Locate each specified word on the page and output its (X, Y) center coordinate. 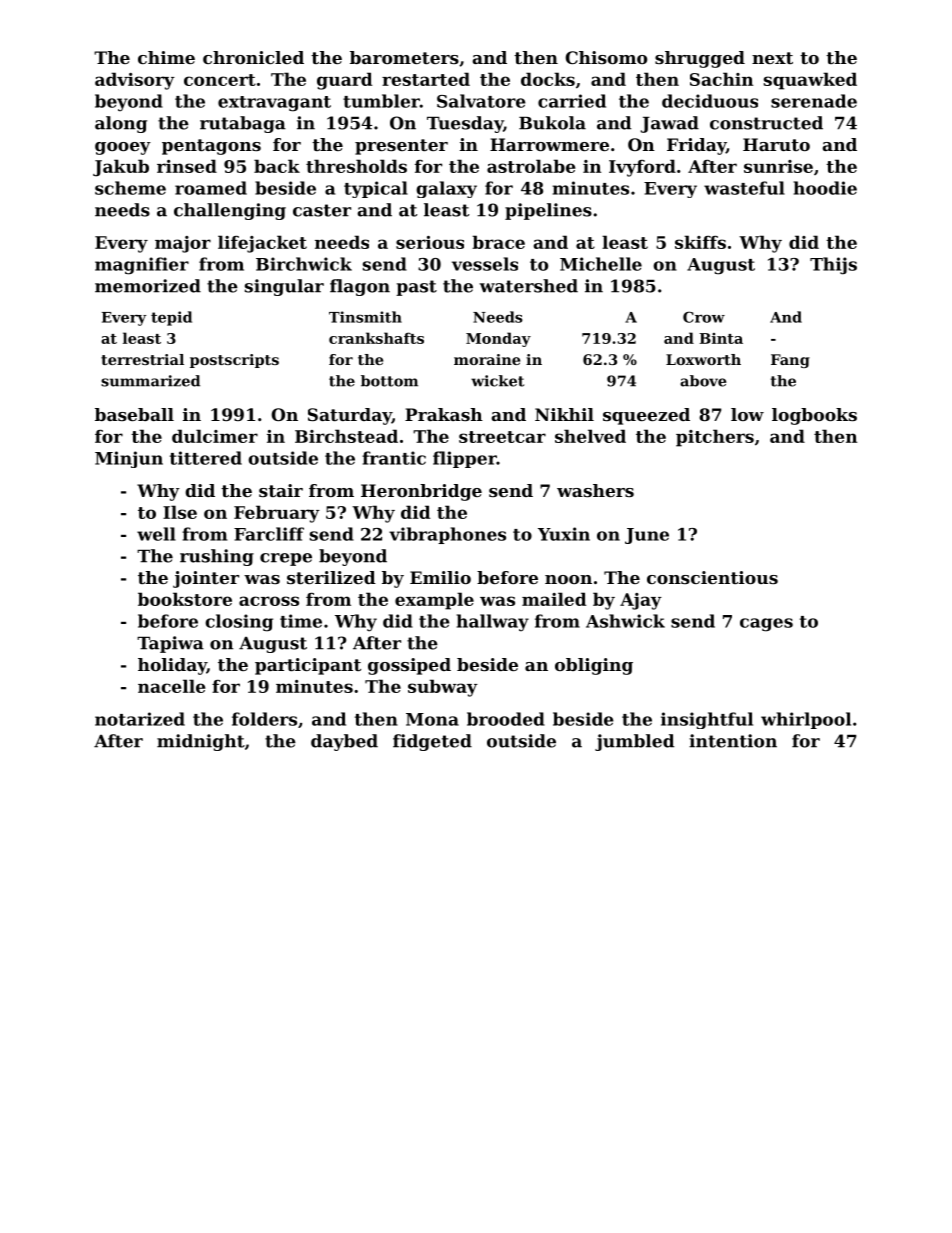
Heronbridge (421, 492)
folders (264, 719)
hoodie (825, 188)
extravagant (274, 104)
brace (498, 242)
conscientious (712, 577)
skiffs (700, 242)
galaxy (446, 189)
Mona (432, 719)
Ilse (180, 512)
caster (322, 210)
